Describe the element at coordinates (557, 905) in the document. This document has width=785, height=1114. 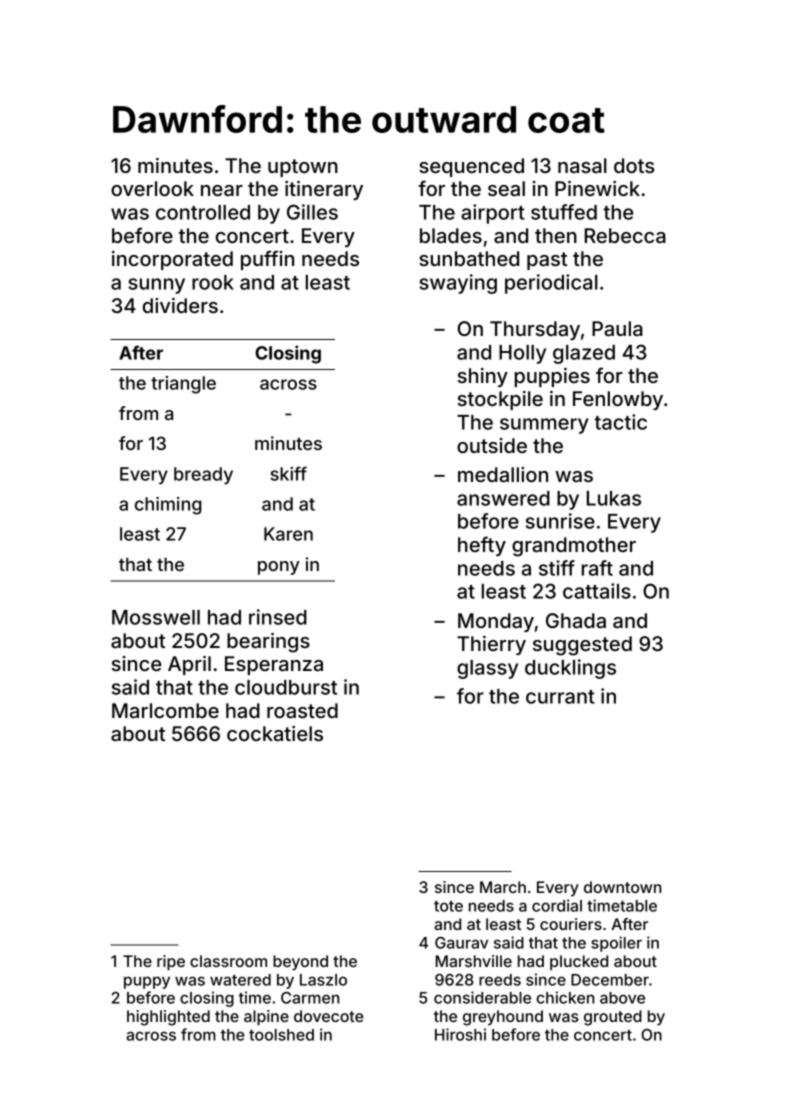
I see `cordial` at that location.
